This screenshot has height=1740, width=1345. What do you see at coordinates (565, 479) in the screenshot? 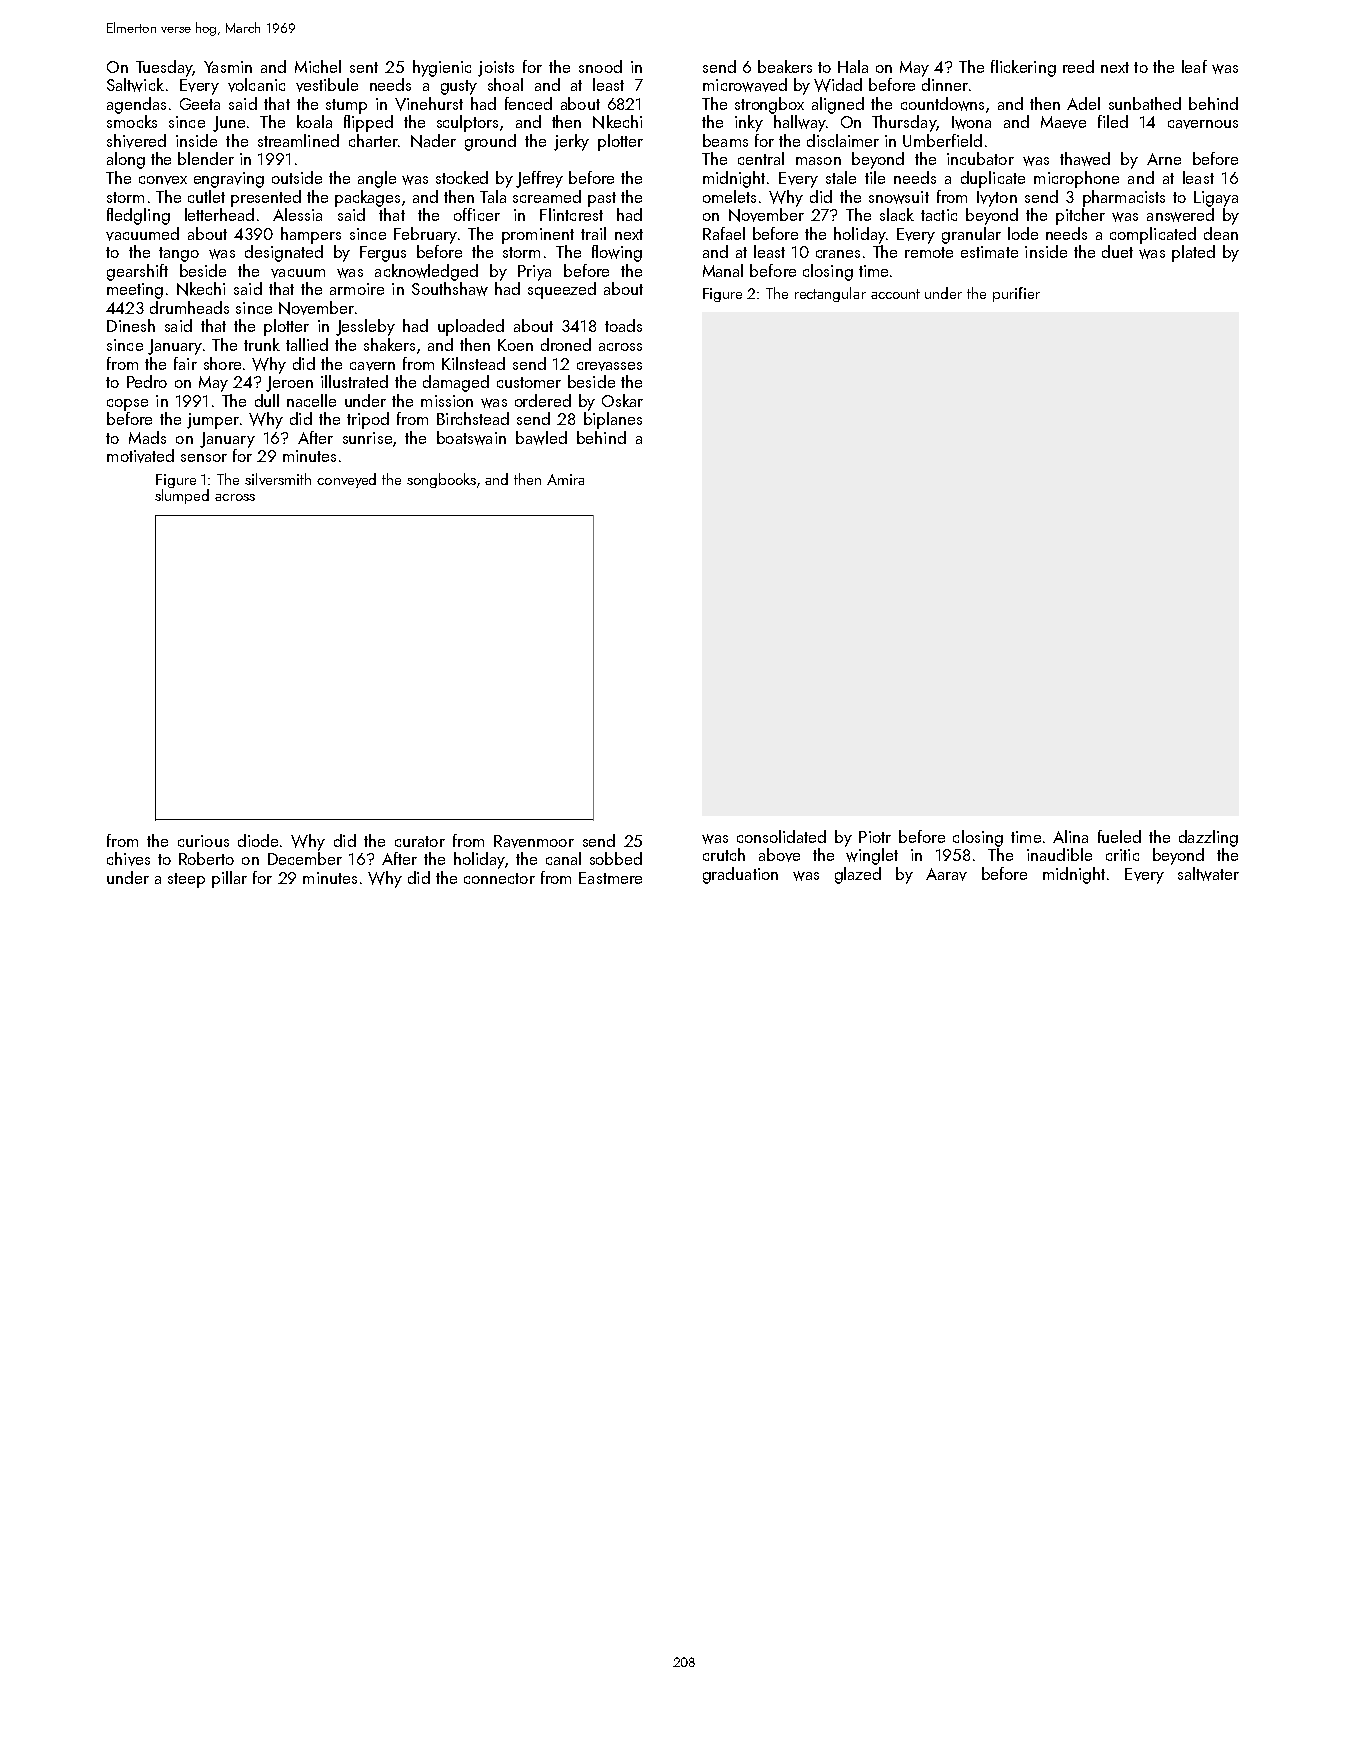
I see `Amira` at bounding box center [565, 479].
